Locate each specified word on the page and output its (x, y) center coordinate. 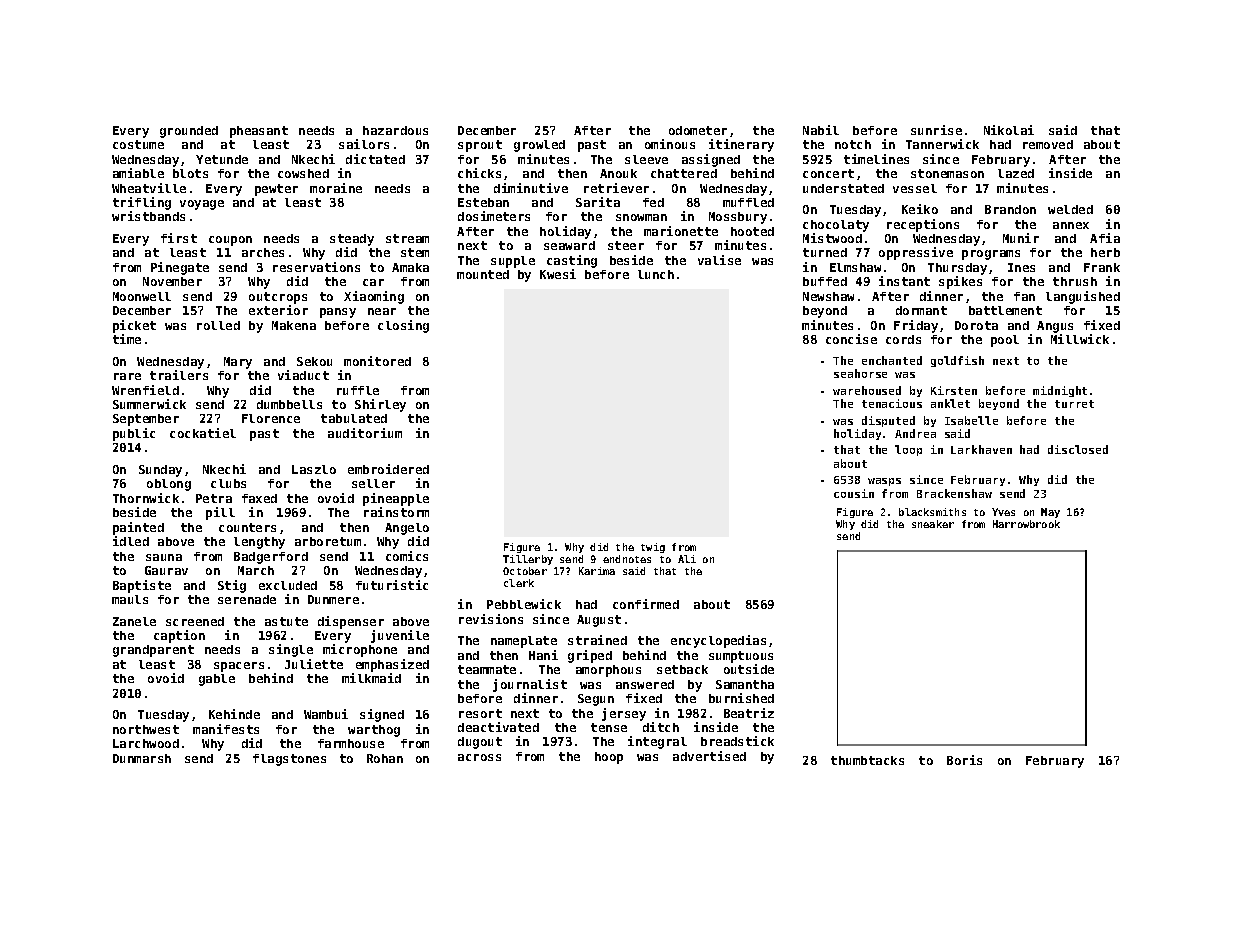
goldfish (957, 361)
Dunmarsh (142, 758)
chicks (479, 173)
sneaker (933, 524)
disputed (888, 421)
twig (653, 548)
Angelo (407, 529)
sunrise (936, 130)
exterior (278, 310)
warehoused (867, 390)
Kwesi (558, 274)
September (146, 420)
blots (190, 173)
